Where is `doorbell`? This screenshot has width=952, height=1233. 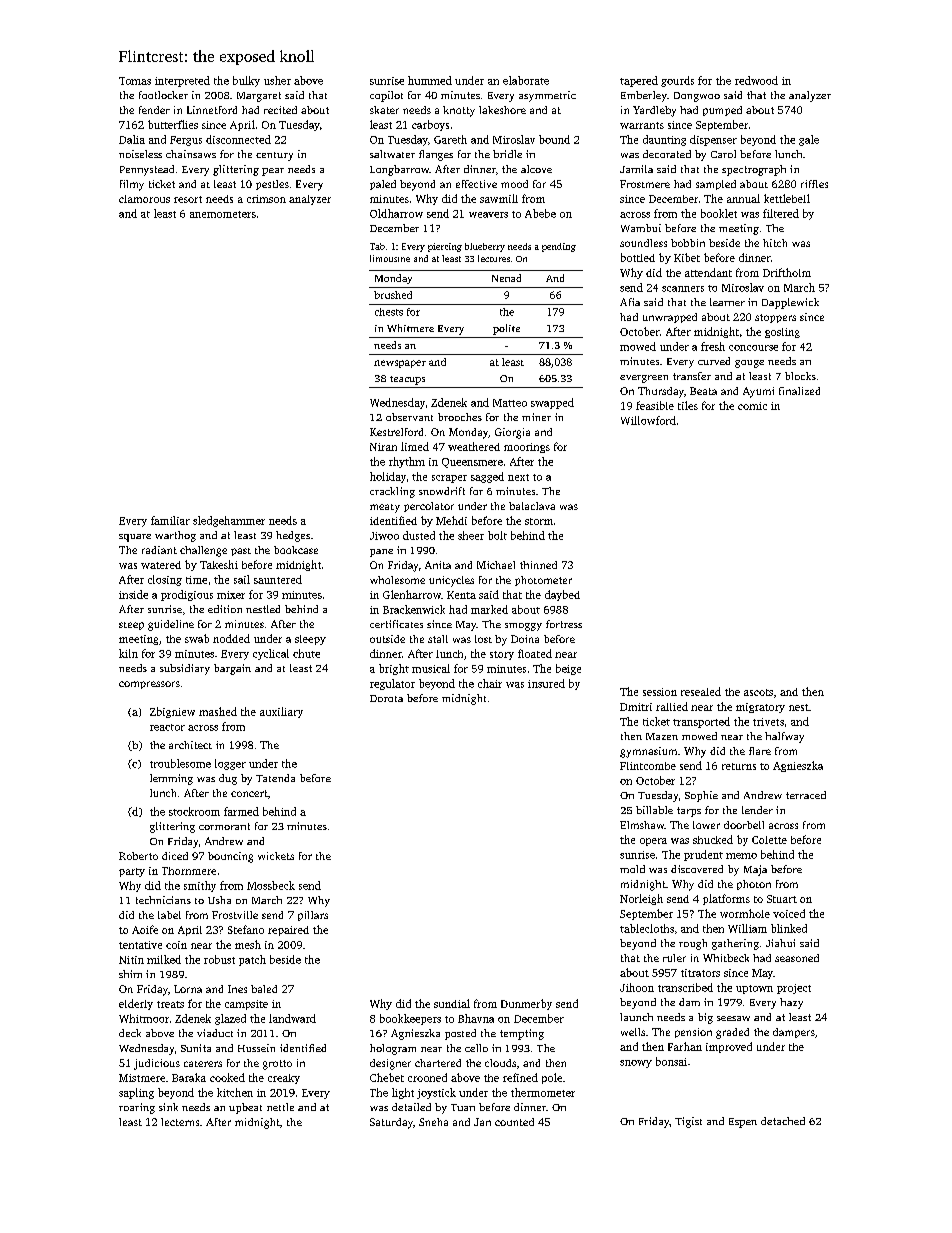 doorbell is located at coordinates (744, 825).
